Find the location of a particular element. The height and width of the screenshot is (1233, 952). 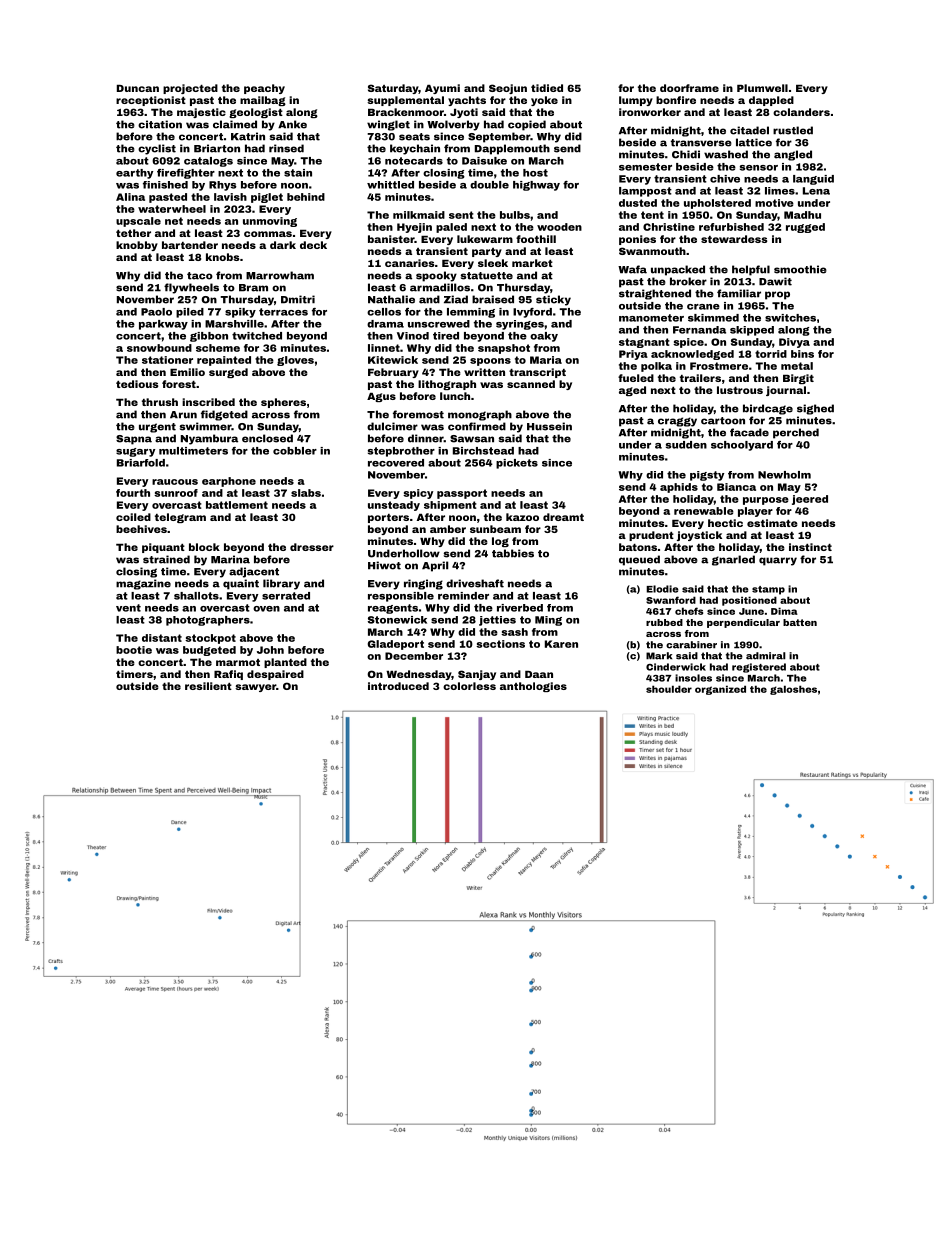

projected is located at coordinates (190, 89).
